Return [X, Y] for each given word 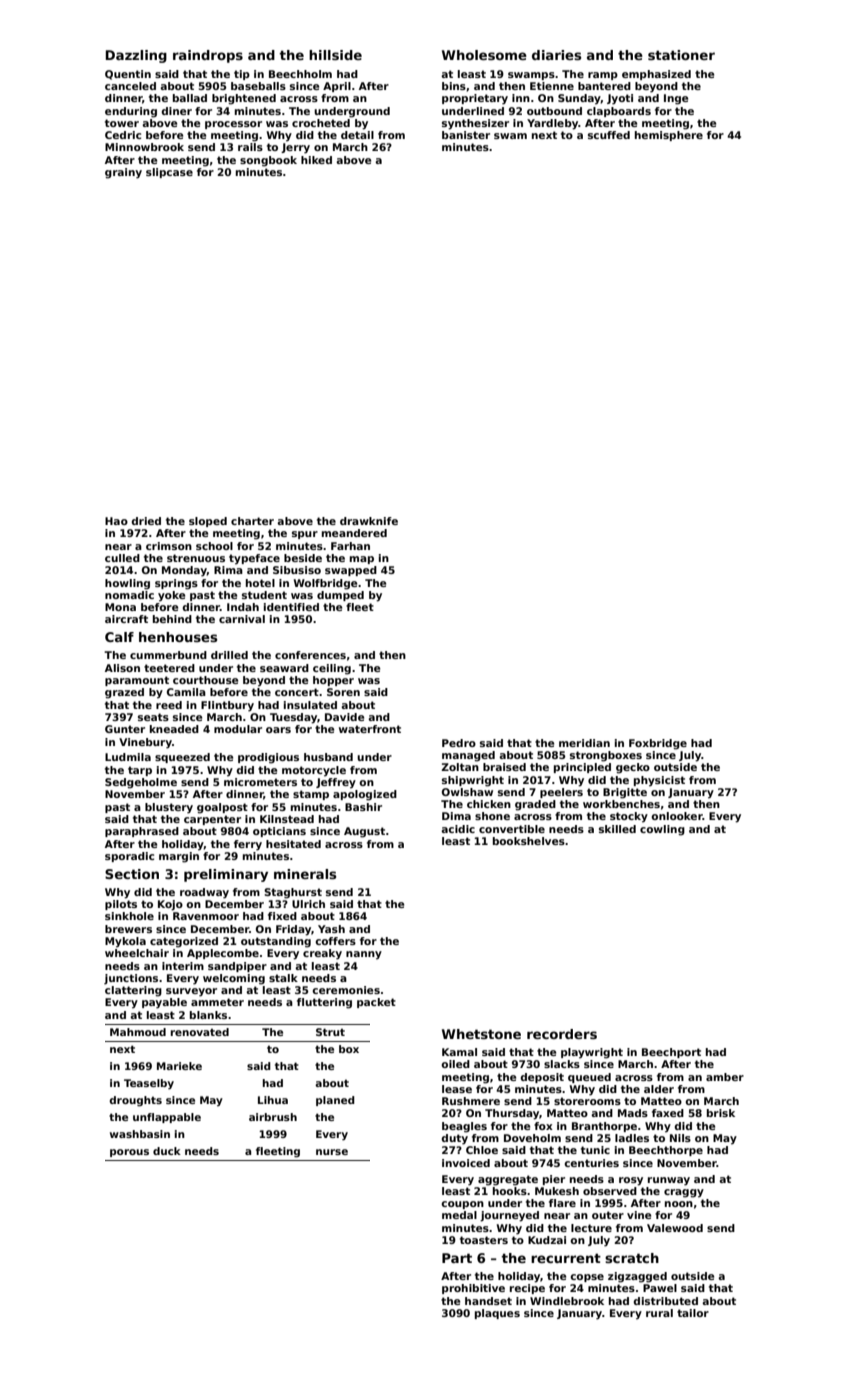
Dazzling [136, 56]
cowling [662, 830]
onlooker [677, 816]
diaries [556, 55]
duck [167, 1151]
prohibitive [473, 1289]
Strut [330, 1032]
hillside [335, 55]
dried [146, 521]
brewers [128, 929]
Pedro [459, 743]
